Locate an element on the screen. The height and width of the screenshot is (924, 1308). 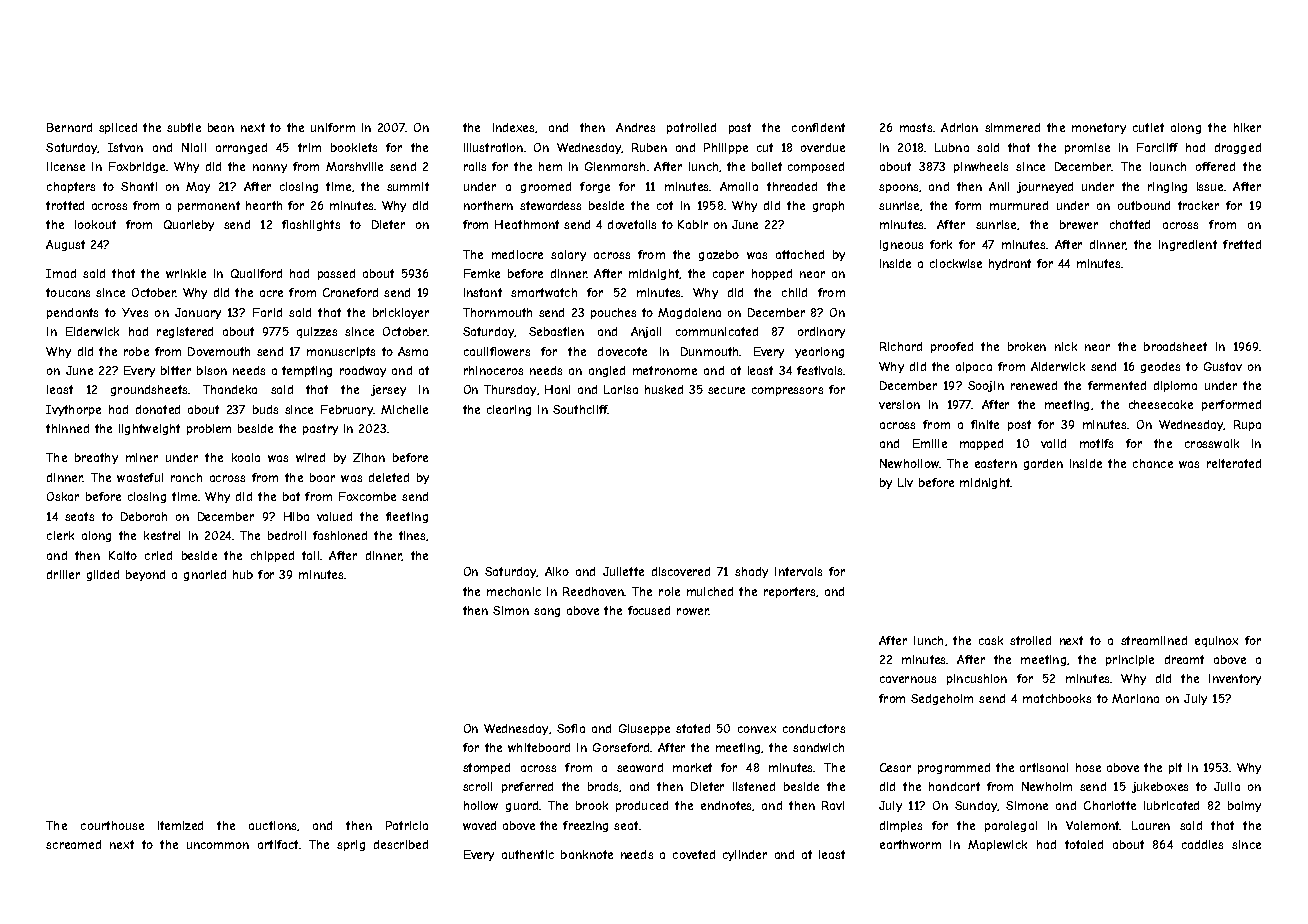
Southcliff is located at coordinates (580, 409).
